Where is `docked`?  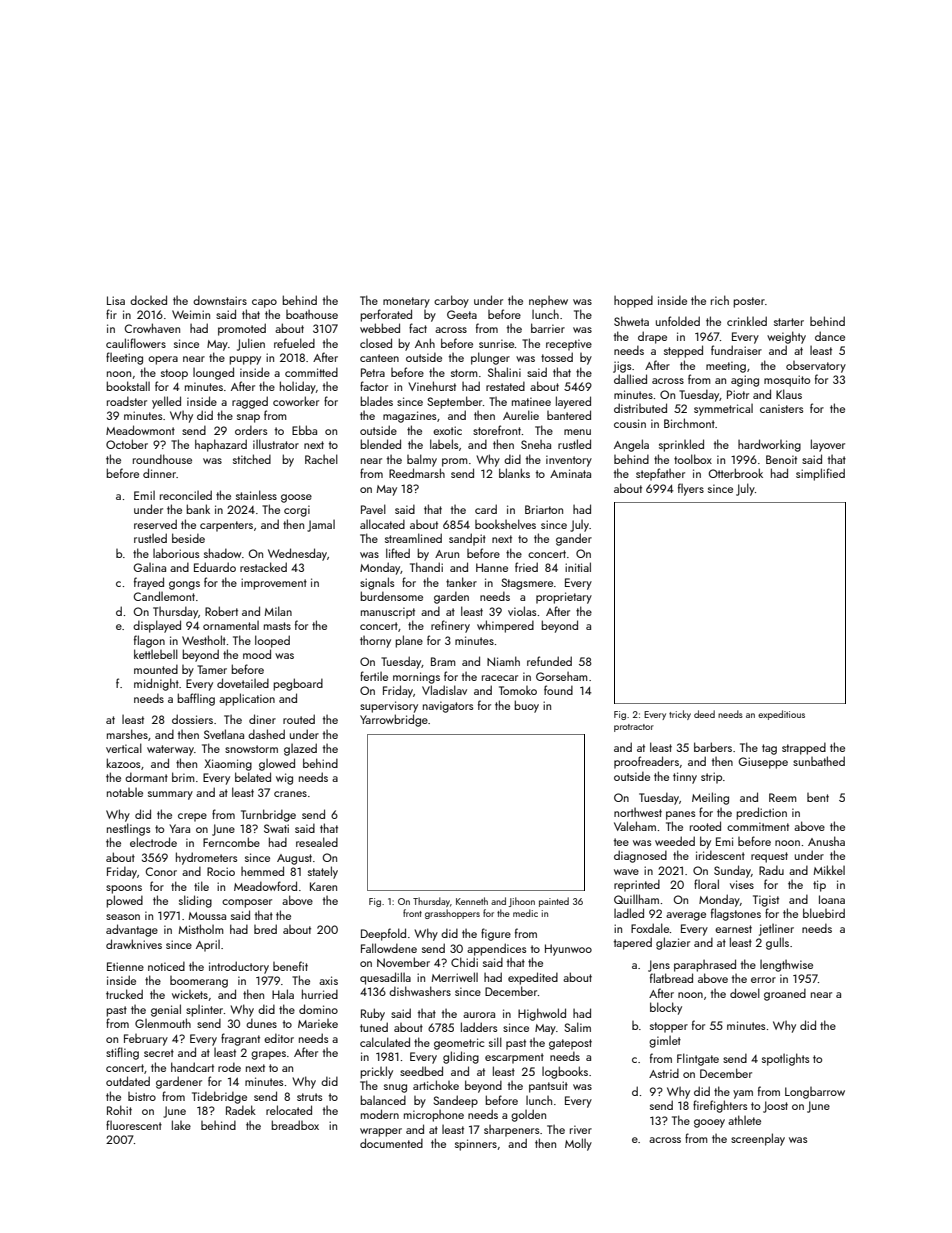
docked is located at coordinates (148, 300).
